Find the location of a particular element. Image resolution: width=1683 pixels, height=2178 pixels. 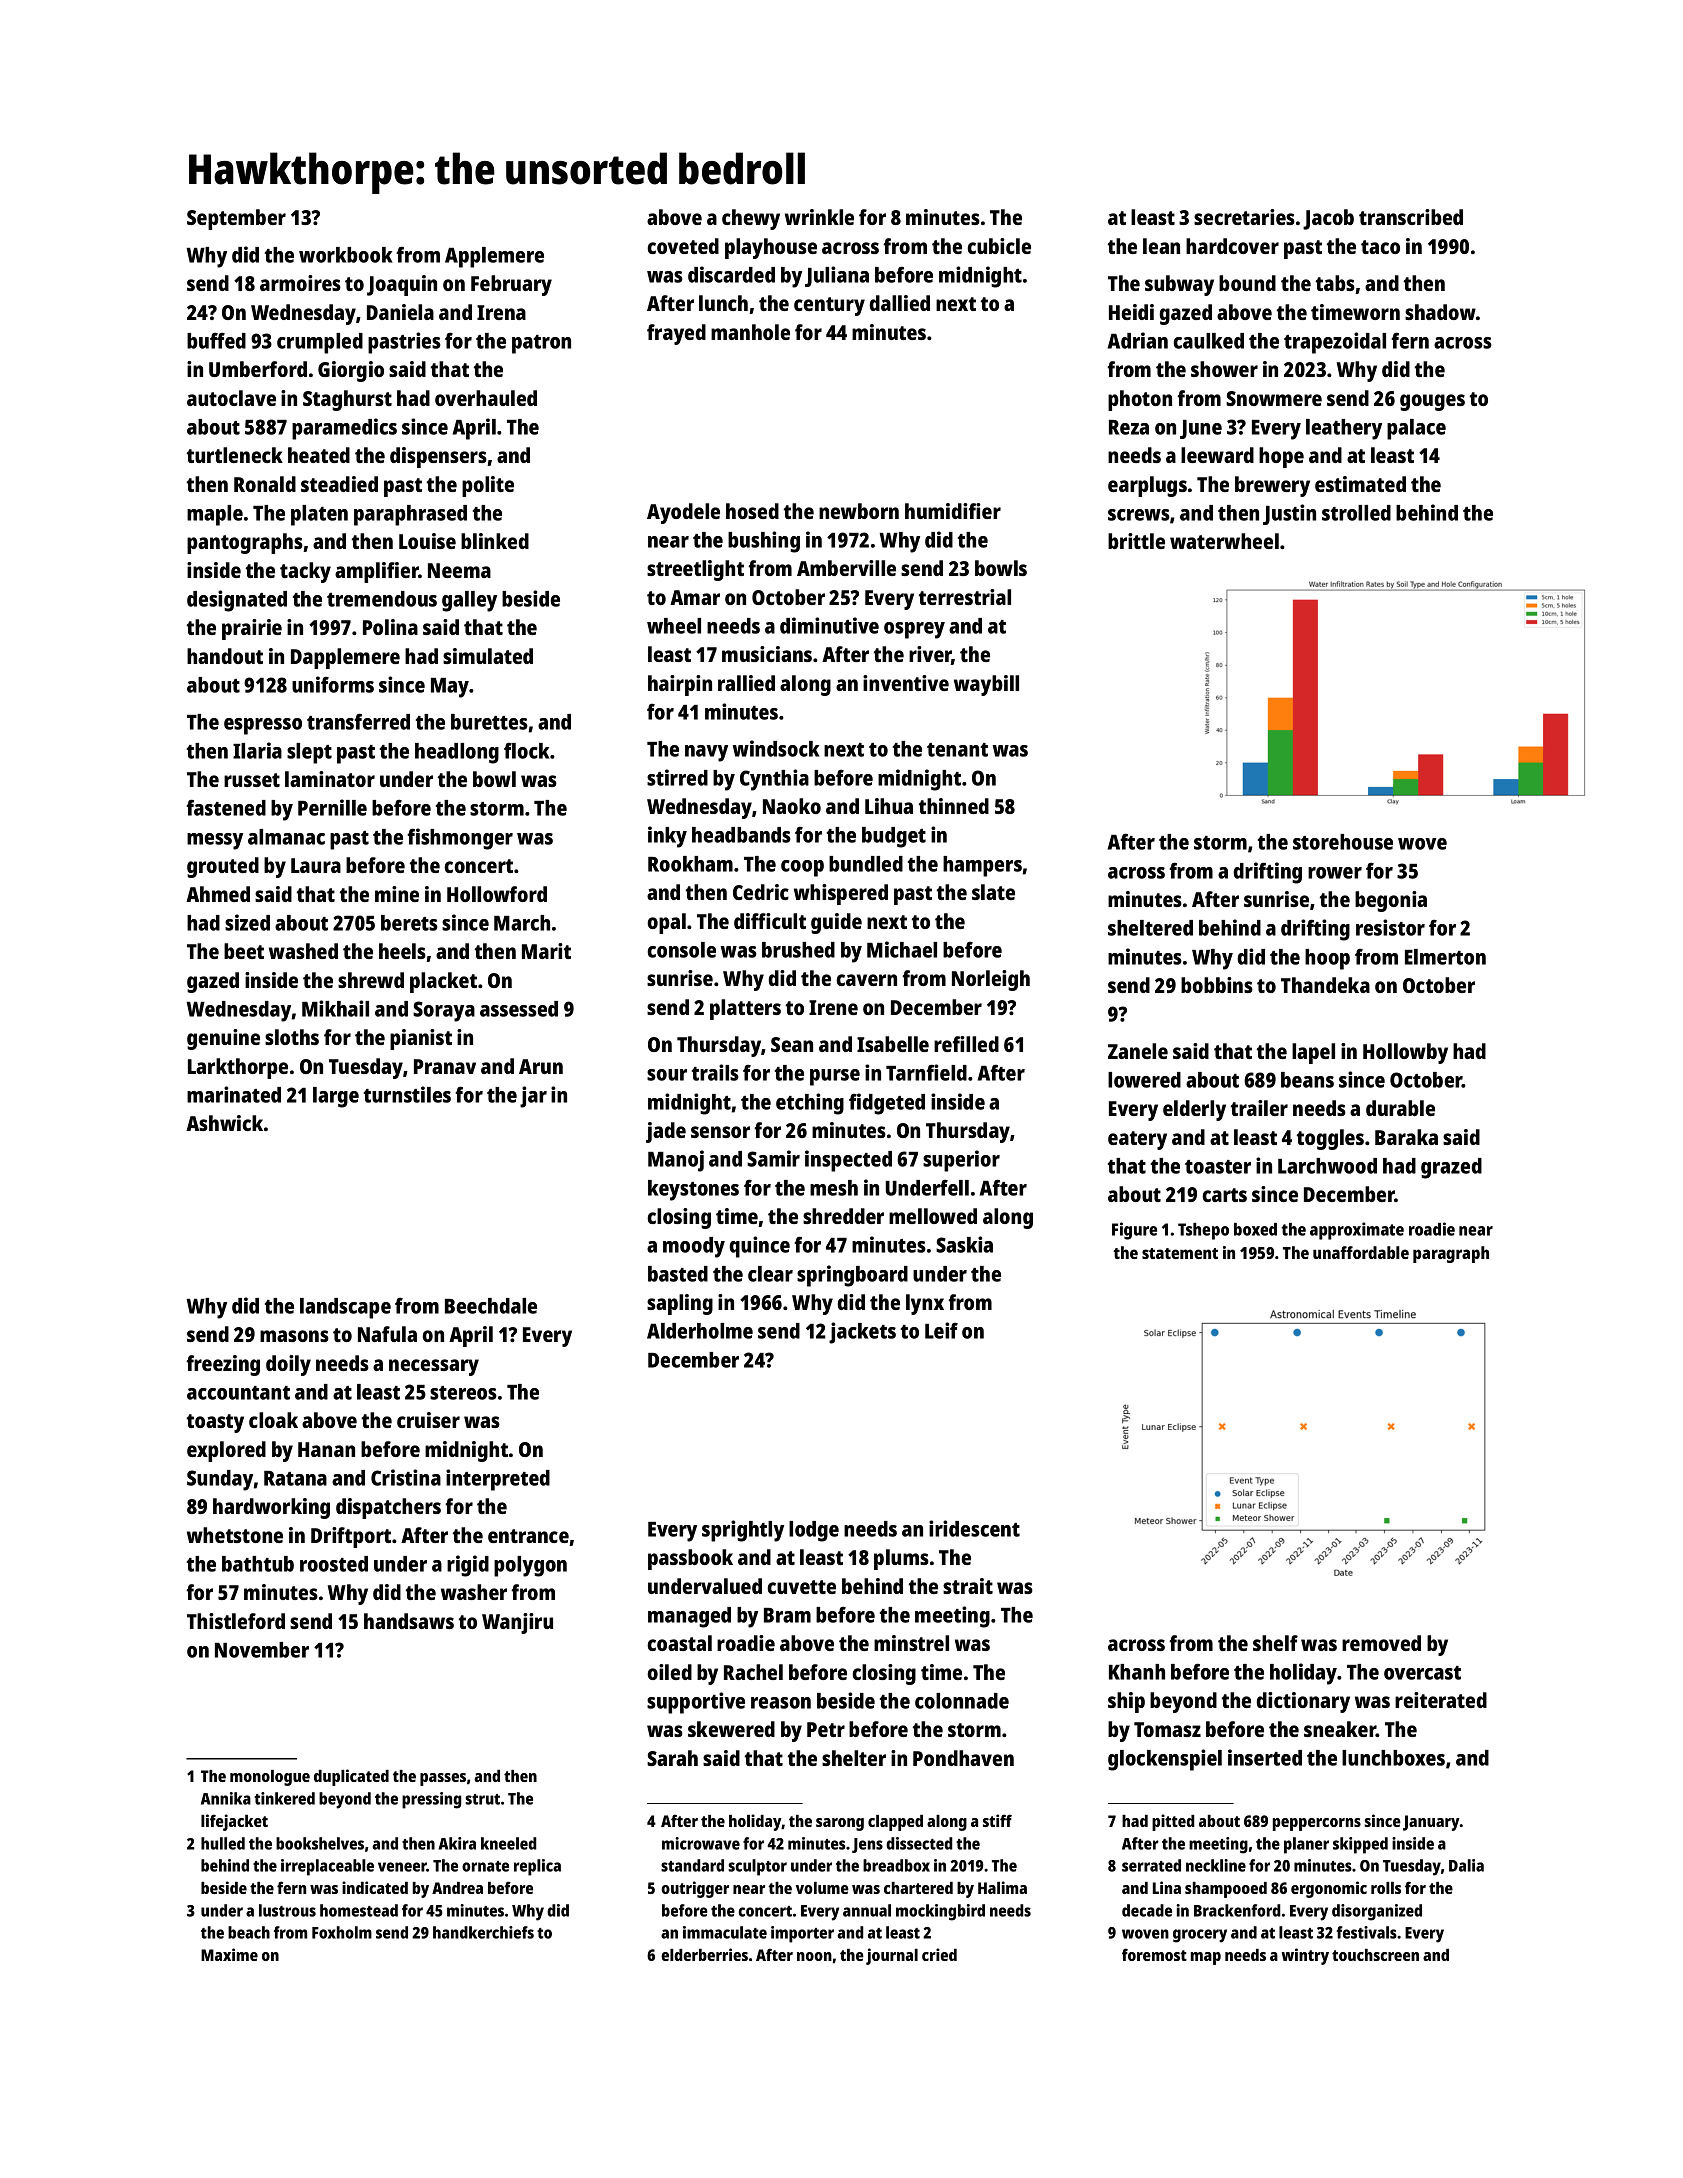

lapel is located at coordinates (1313, 1053).
